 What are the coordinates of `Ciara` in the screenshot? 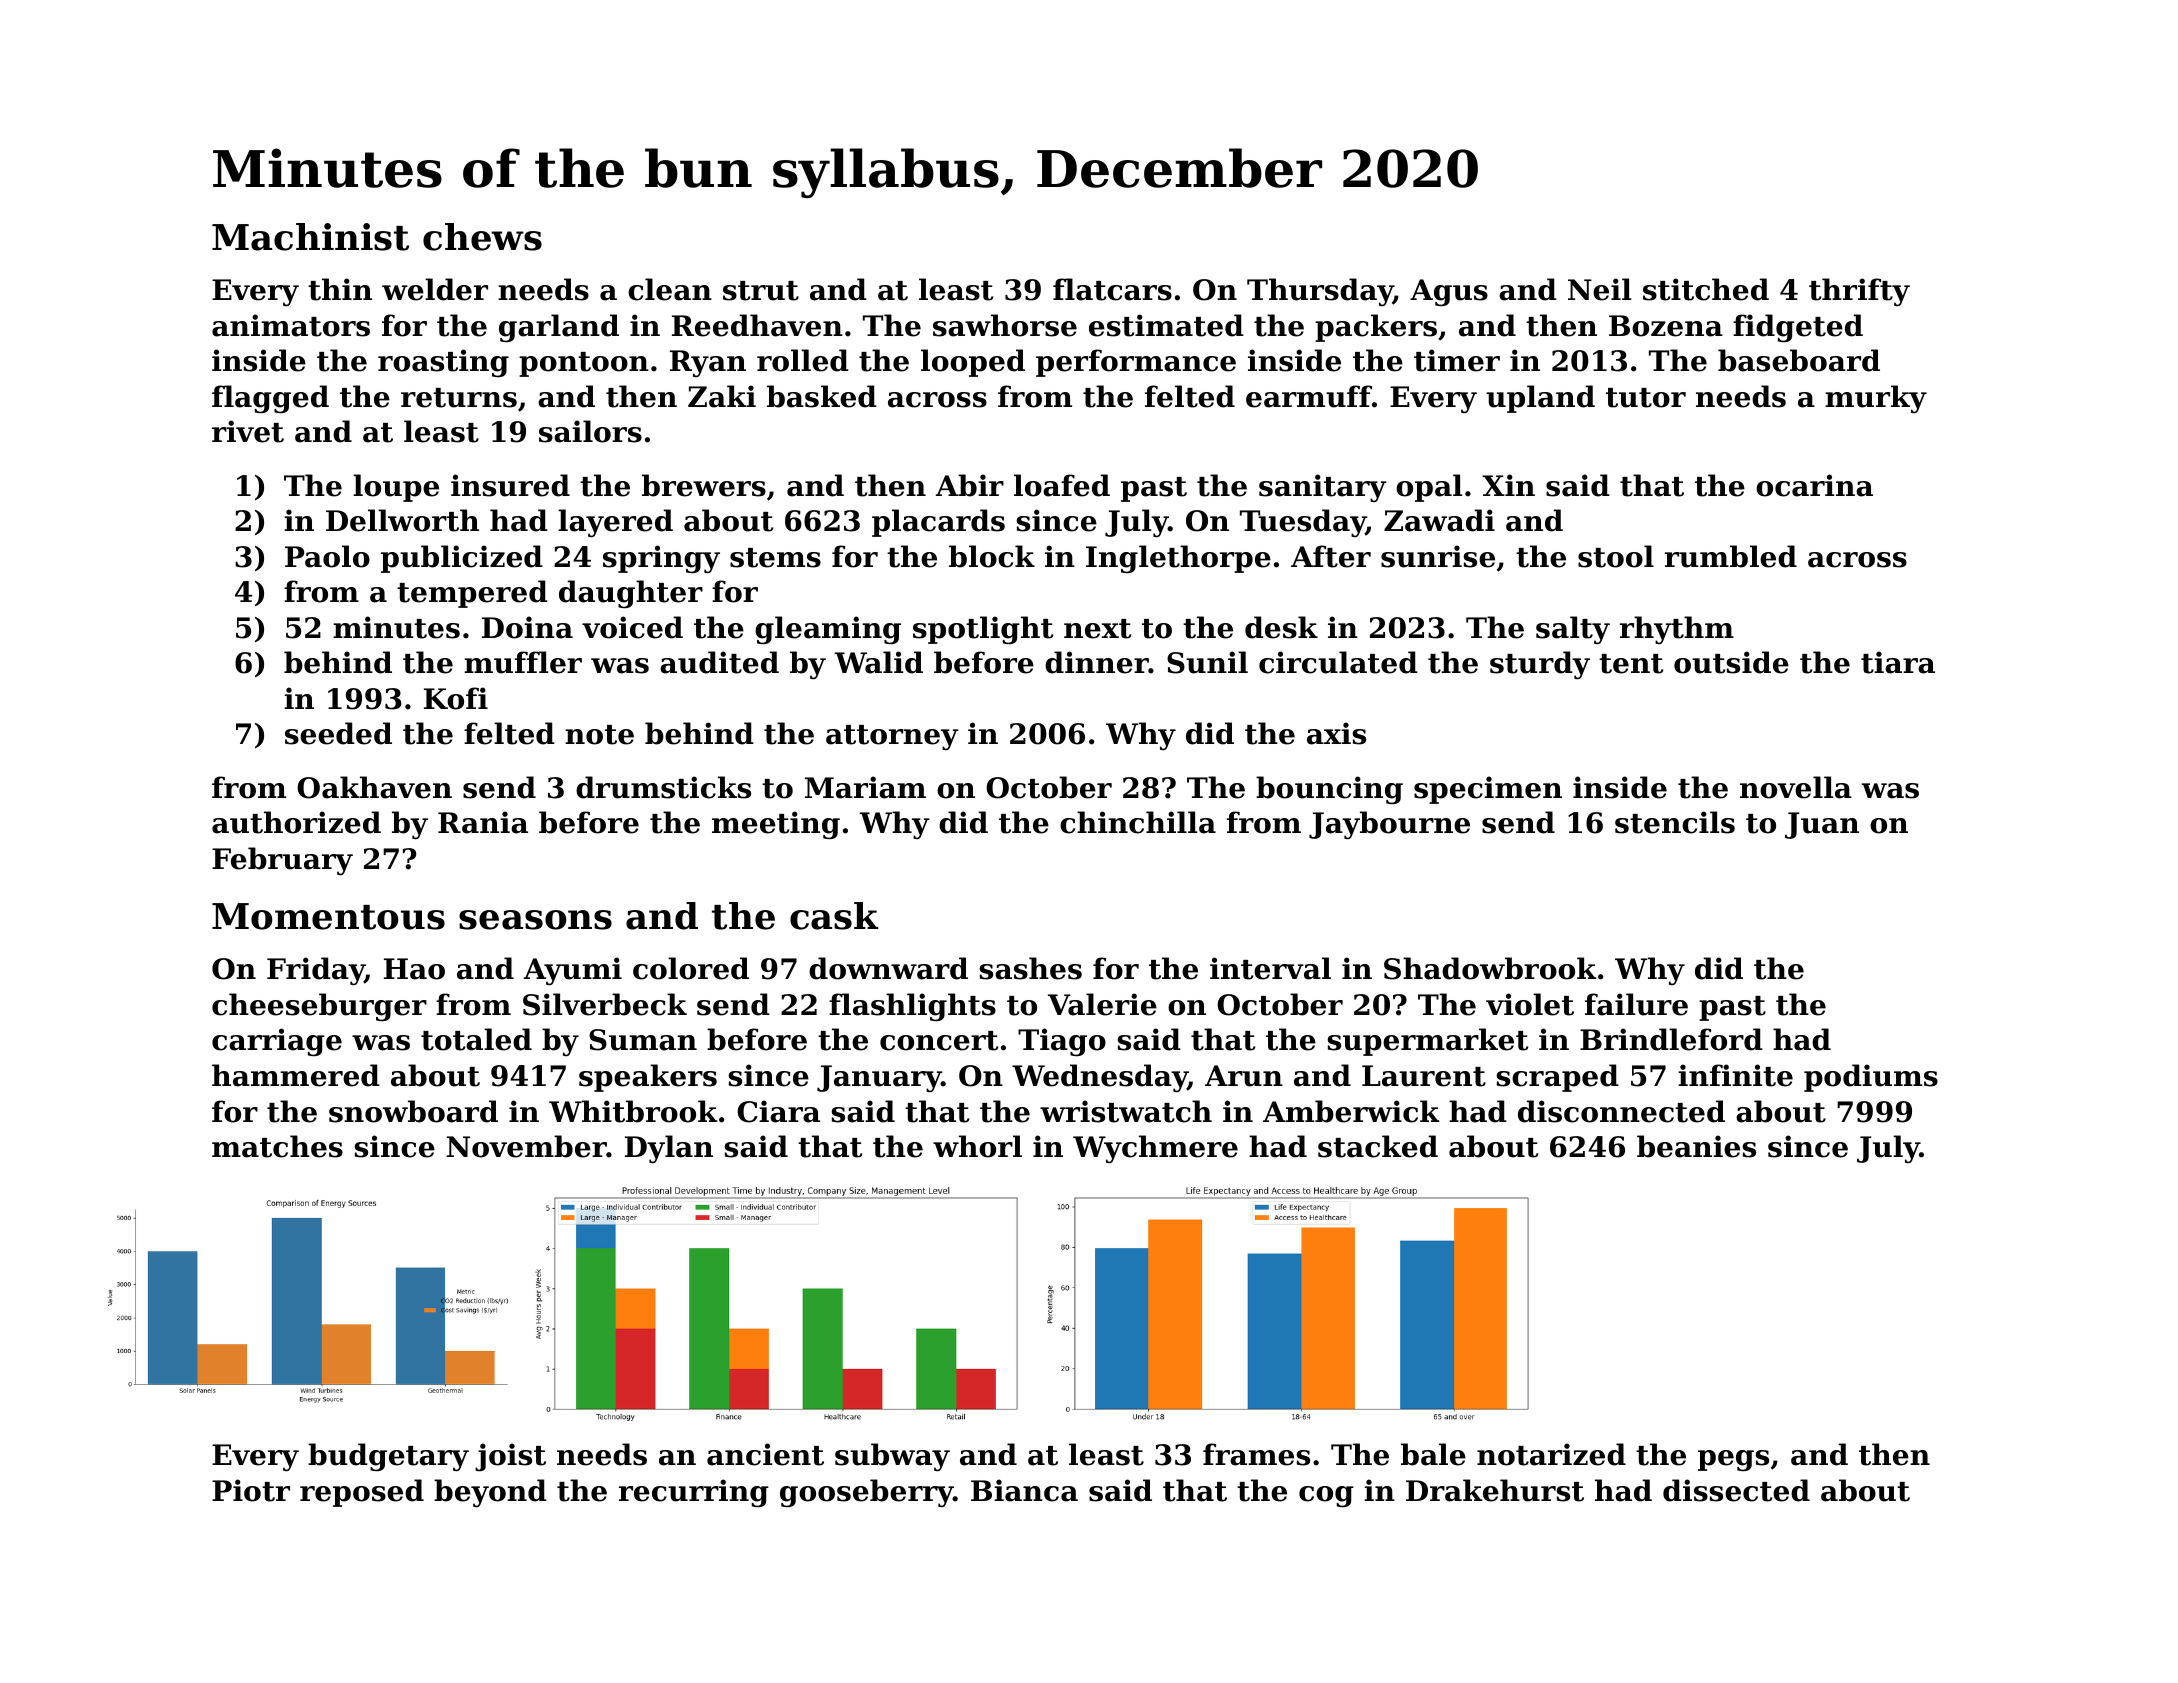 It's located at (778, 1111).
